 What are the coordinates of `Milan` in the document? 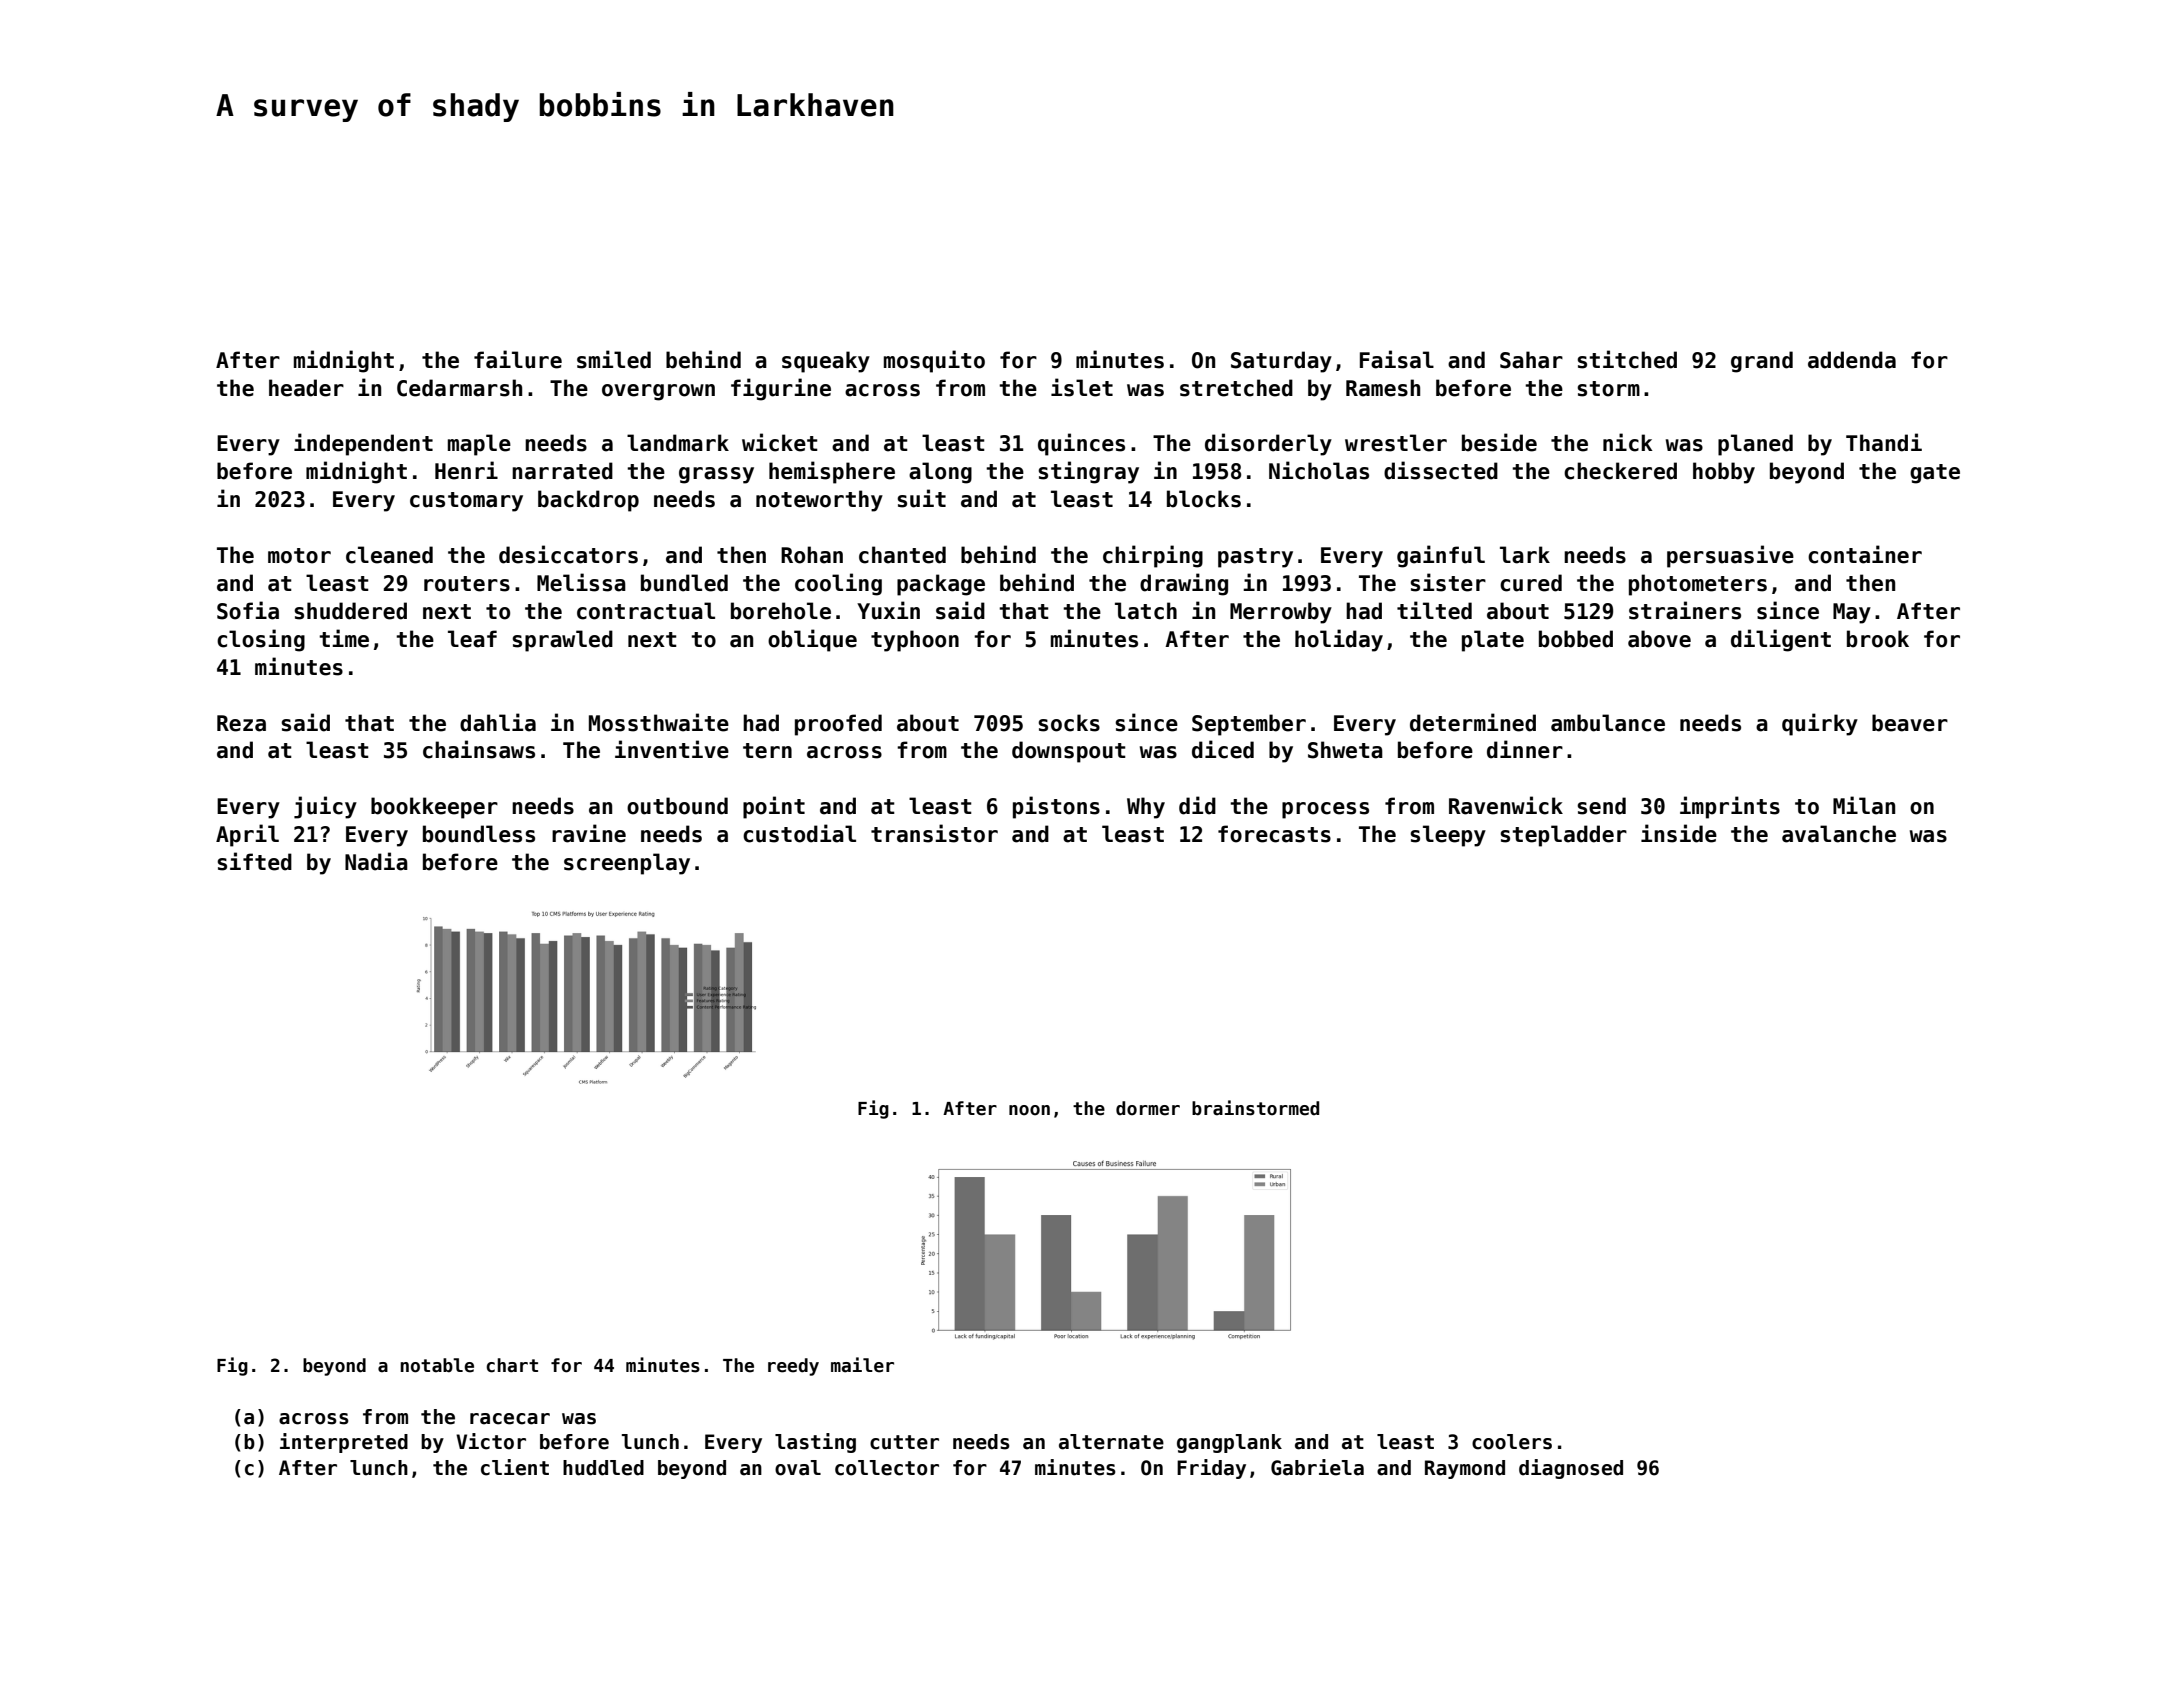 It's located at (1864, 805).
